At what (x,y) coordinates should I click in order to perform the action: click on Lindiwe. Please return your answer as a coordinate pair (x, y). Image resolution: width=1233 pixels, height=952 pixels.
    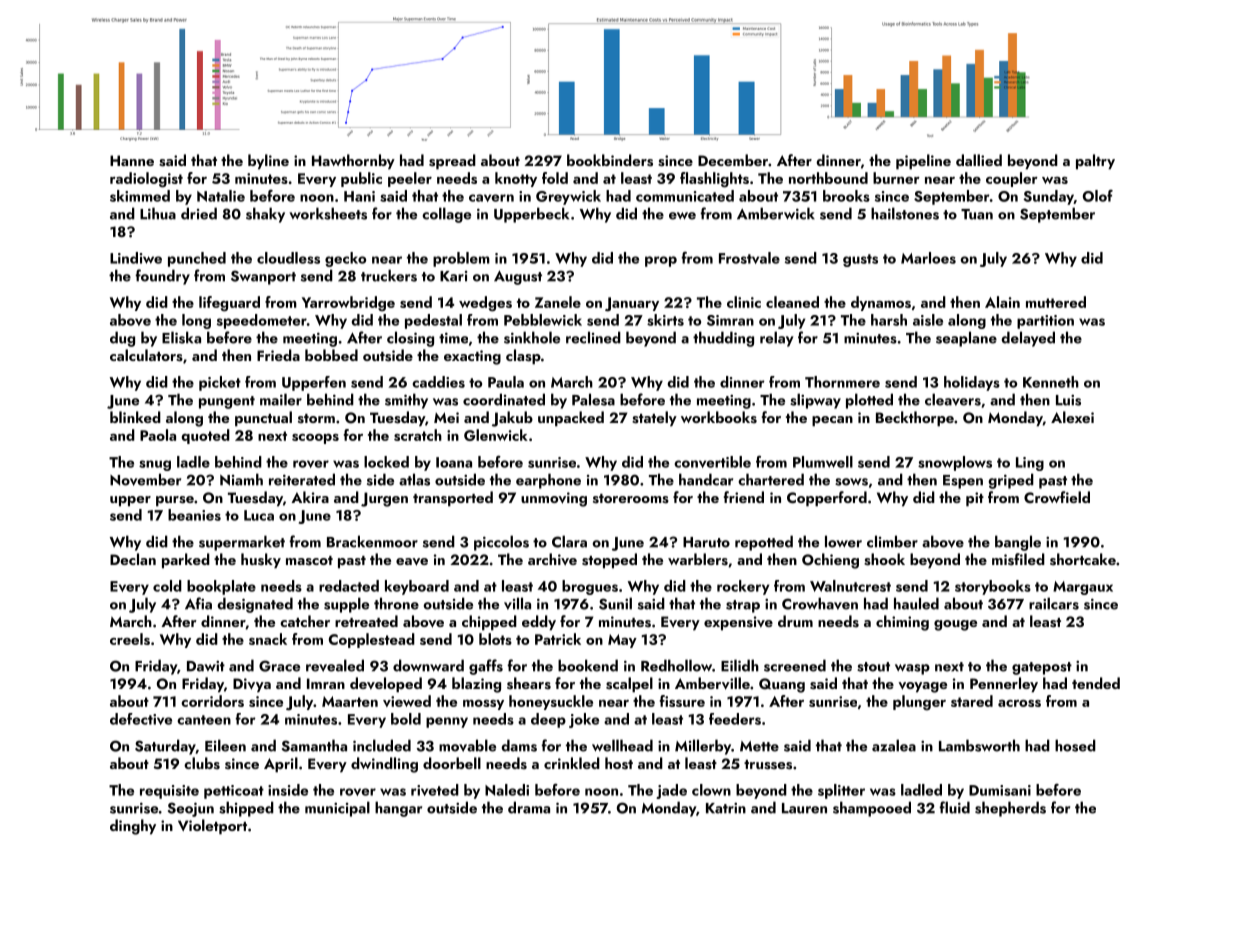
    Looking at the image, I should click on (136, 258).
